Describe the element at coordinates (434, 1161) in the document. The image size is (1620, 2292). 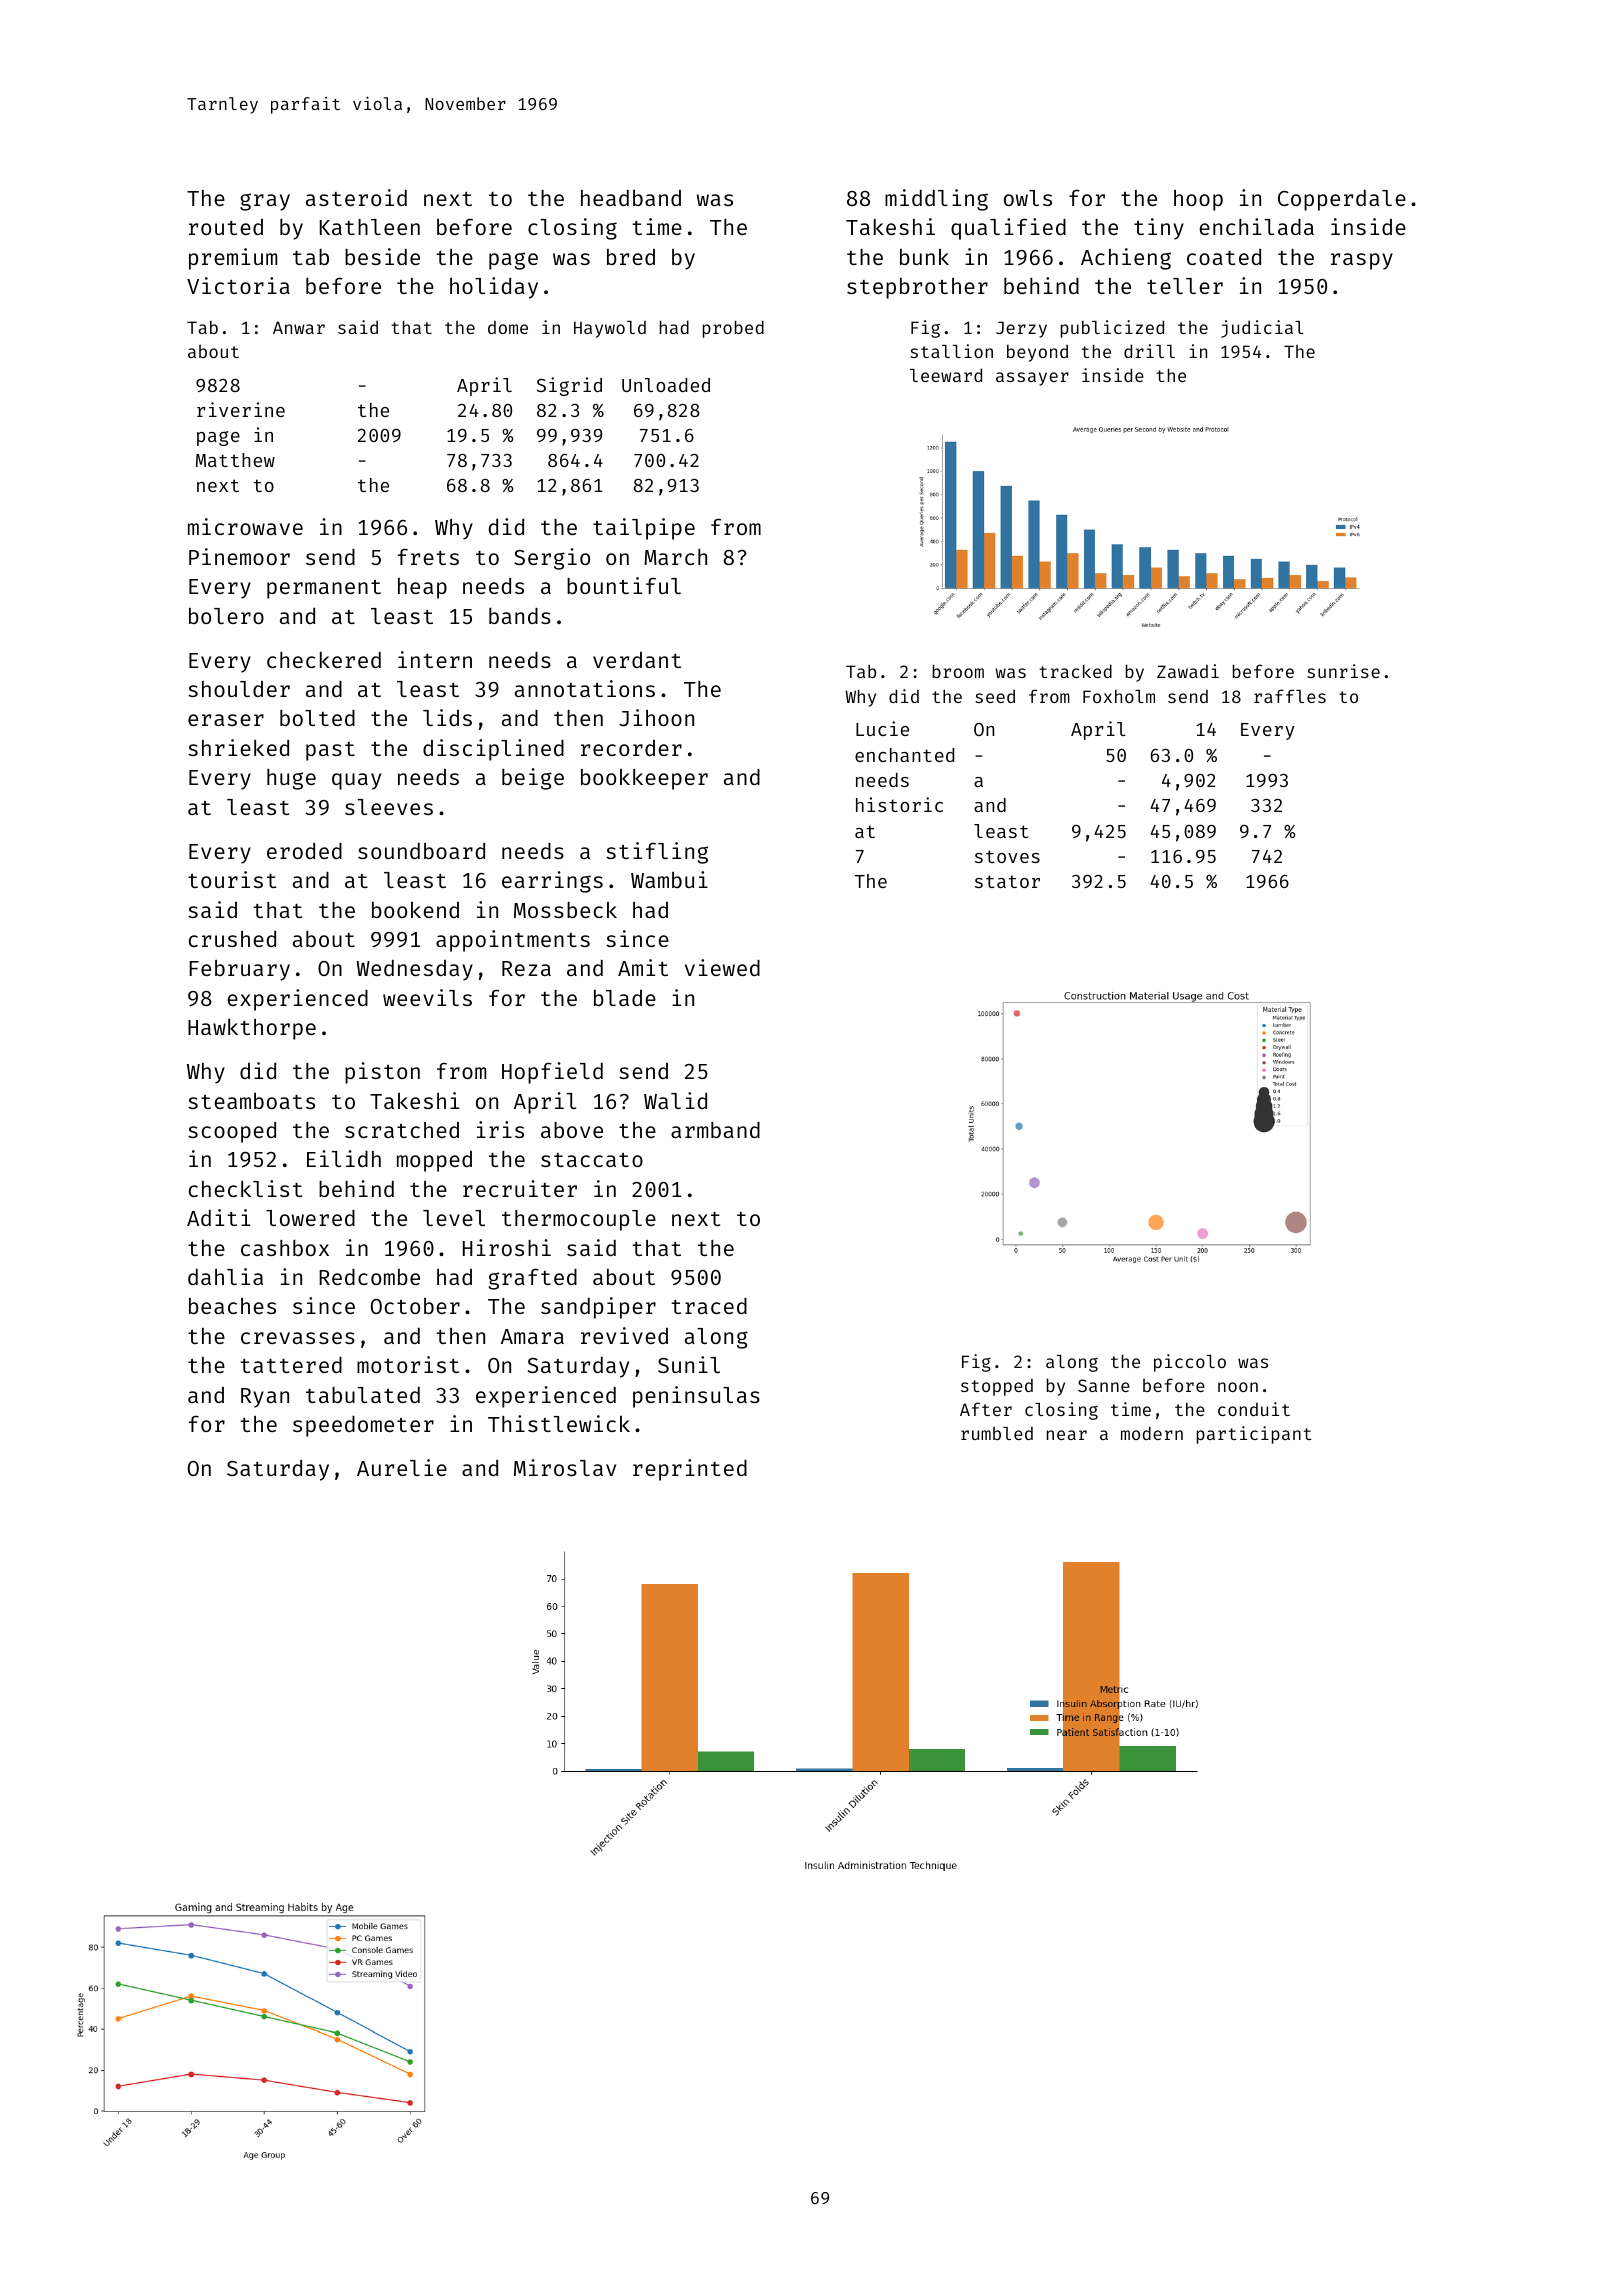
I see `mopped` at that location.
